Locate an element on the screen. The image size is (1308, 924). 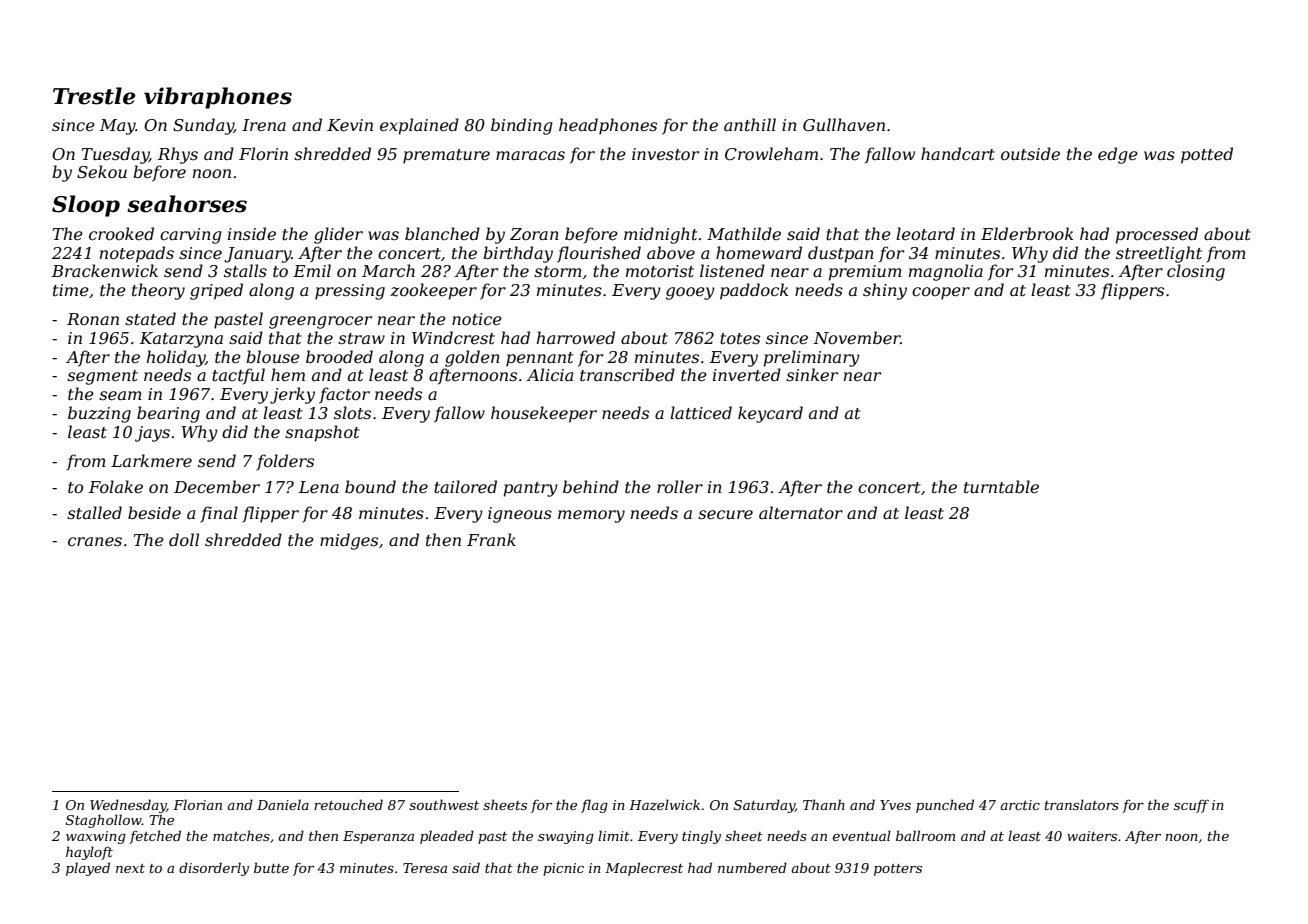
snapshot is located at coordinates (322, 433).
